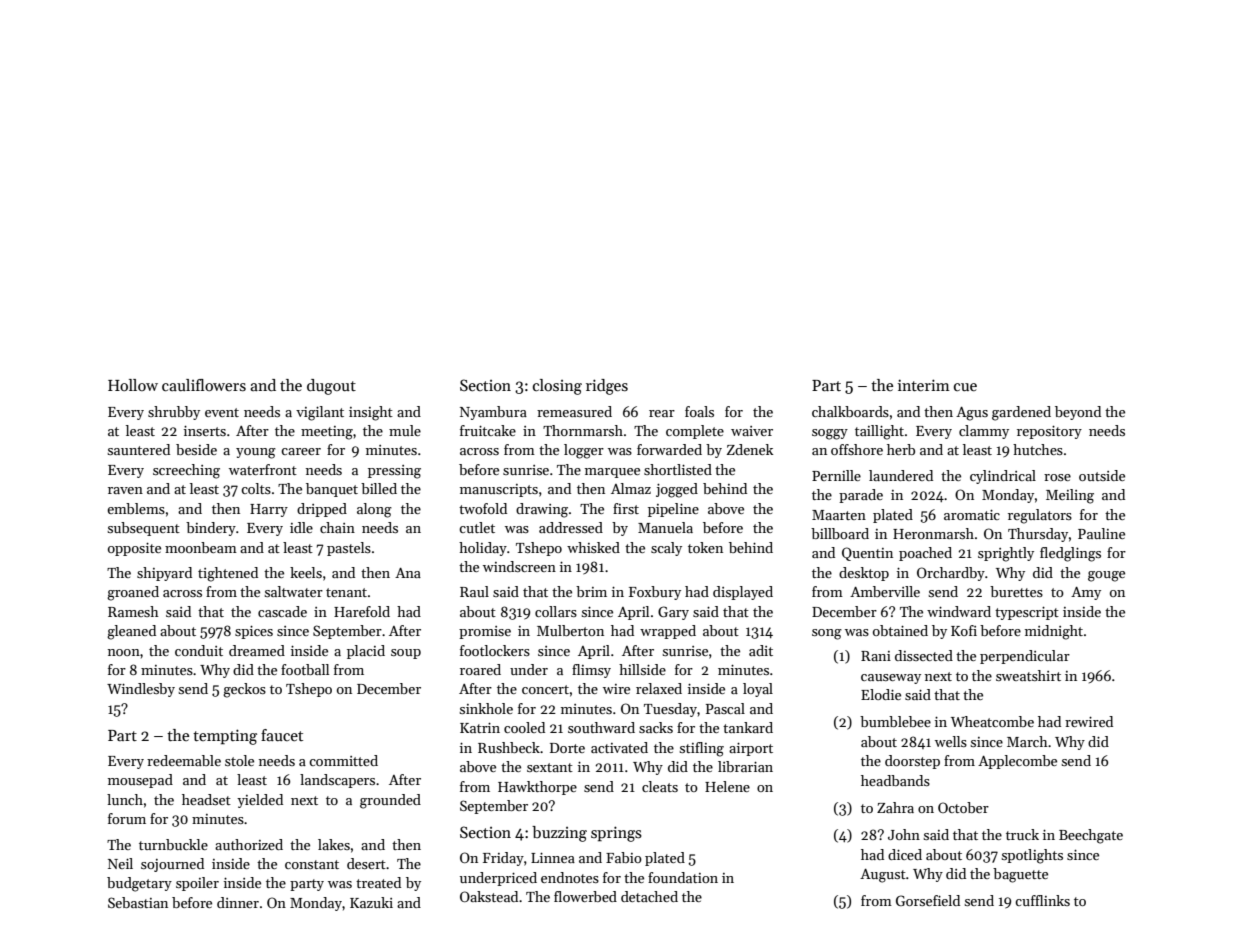 The image size is (1233, 952). I want to click on logger, so click(584, 451).
